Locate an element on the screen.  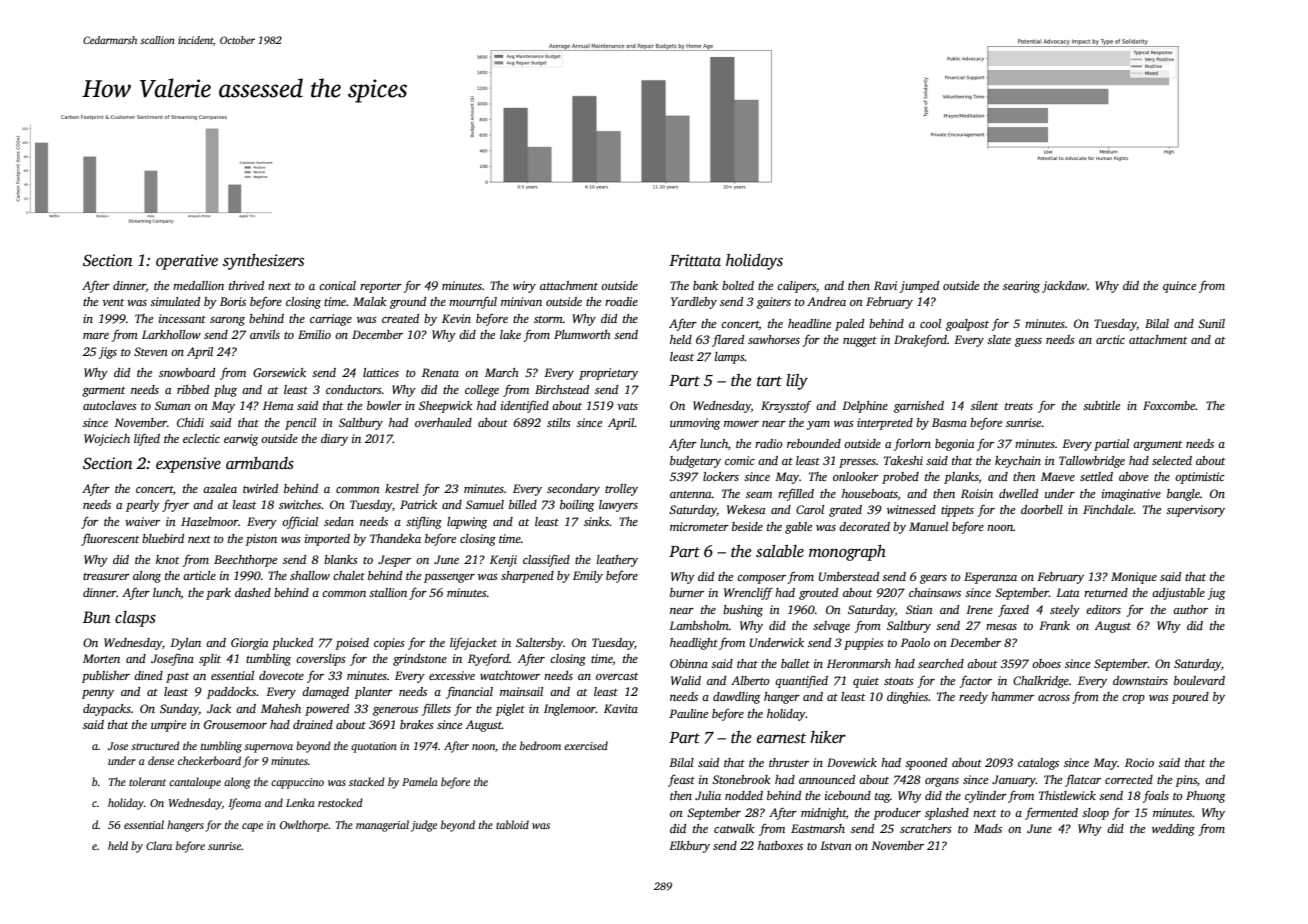
synthesizers is located at coordinates (263, 262).
